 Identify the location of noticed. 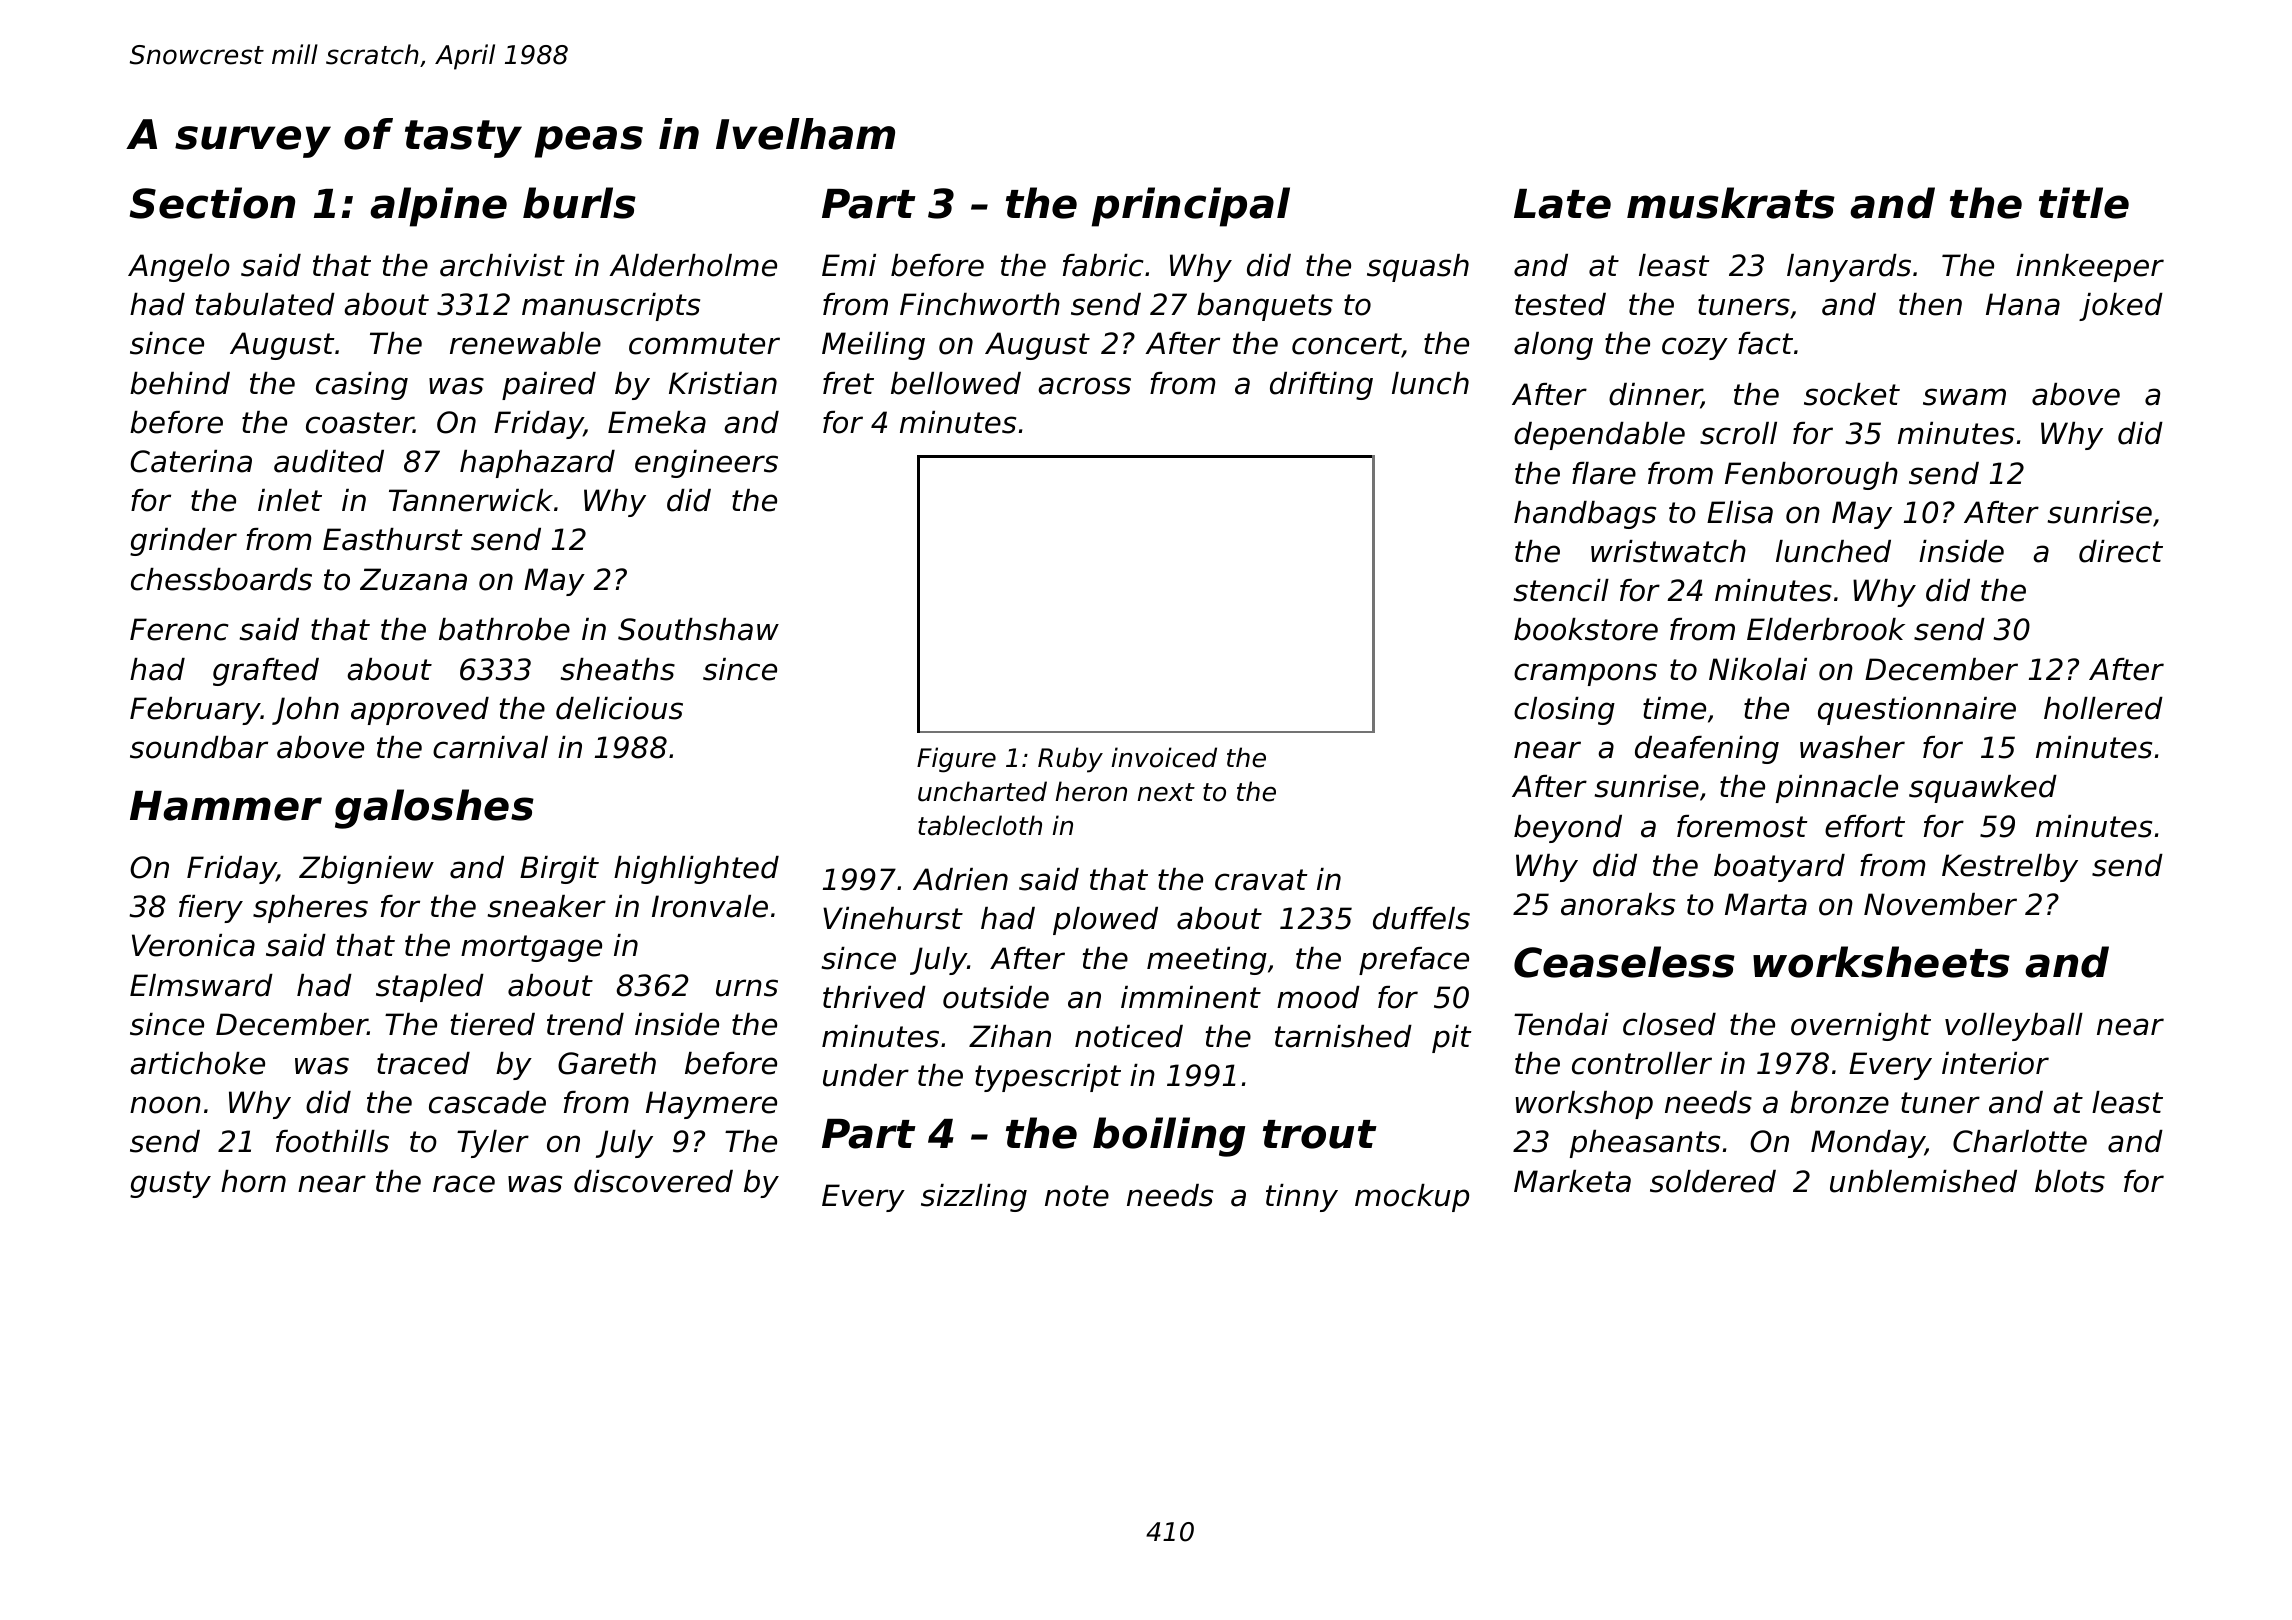
(1129, 1036).
